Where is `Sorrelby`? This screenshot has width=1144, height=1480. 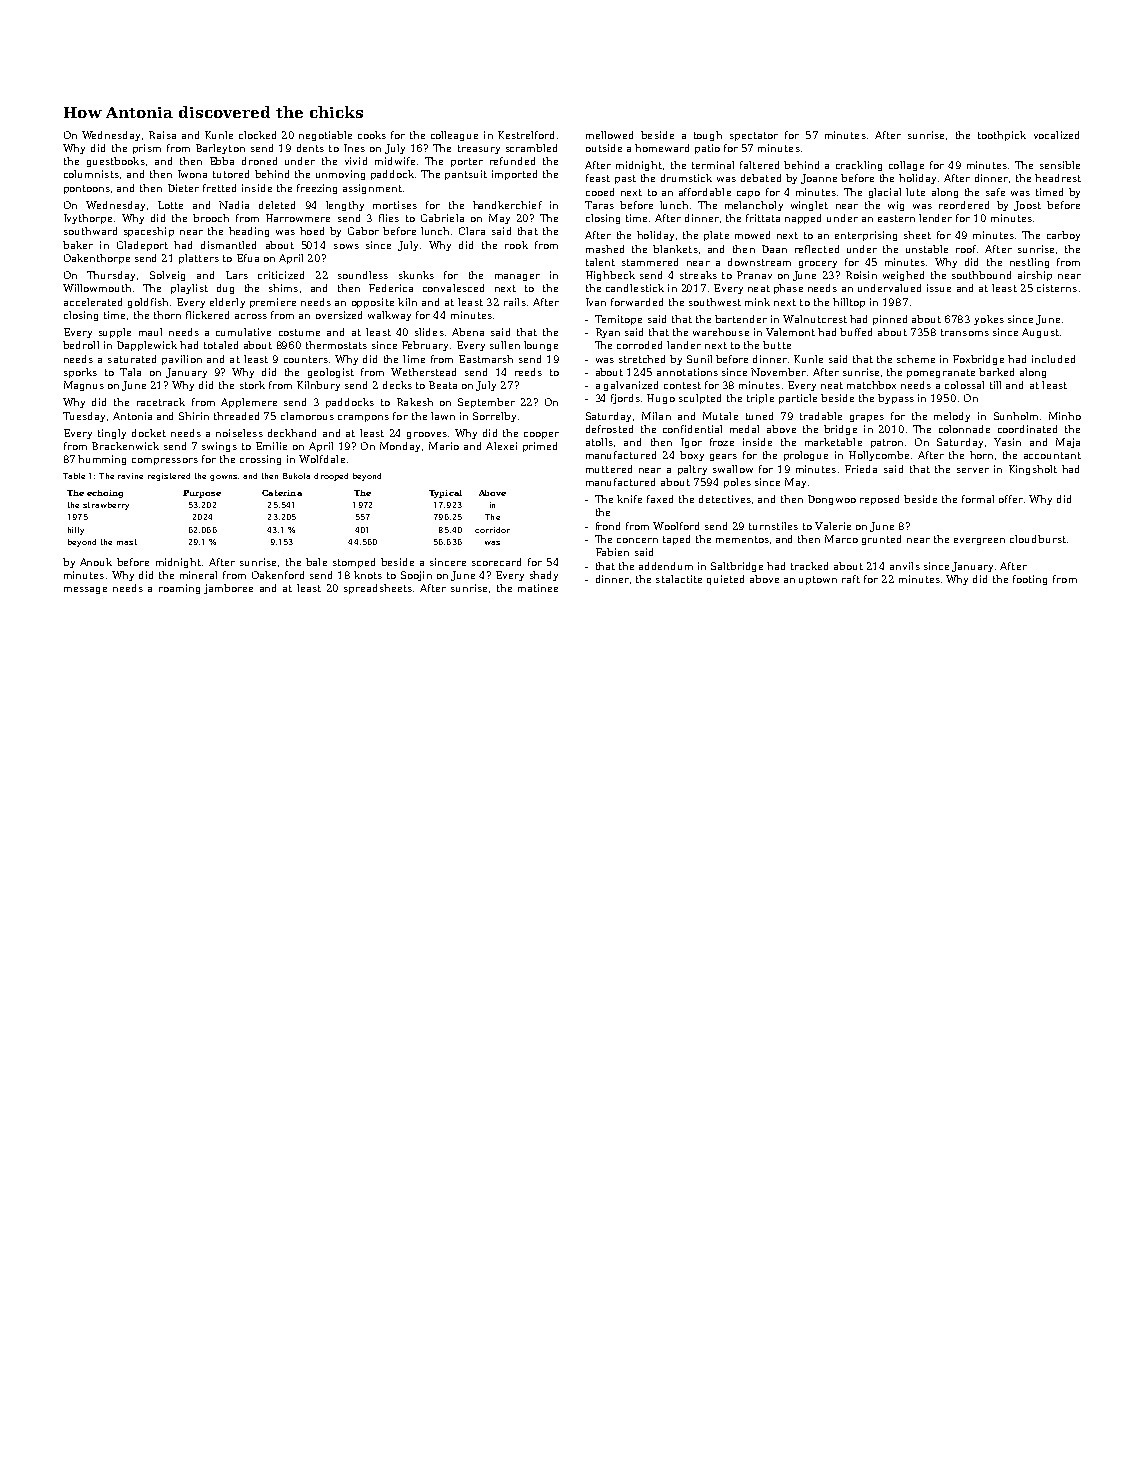
Sorrelby is located at coordinates (494, 417).
